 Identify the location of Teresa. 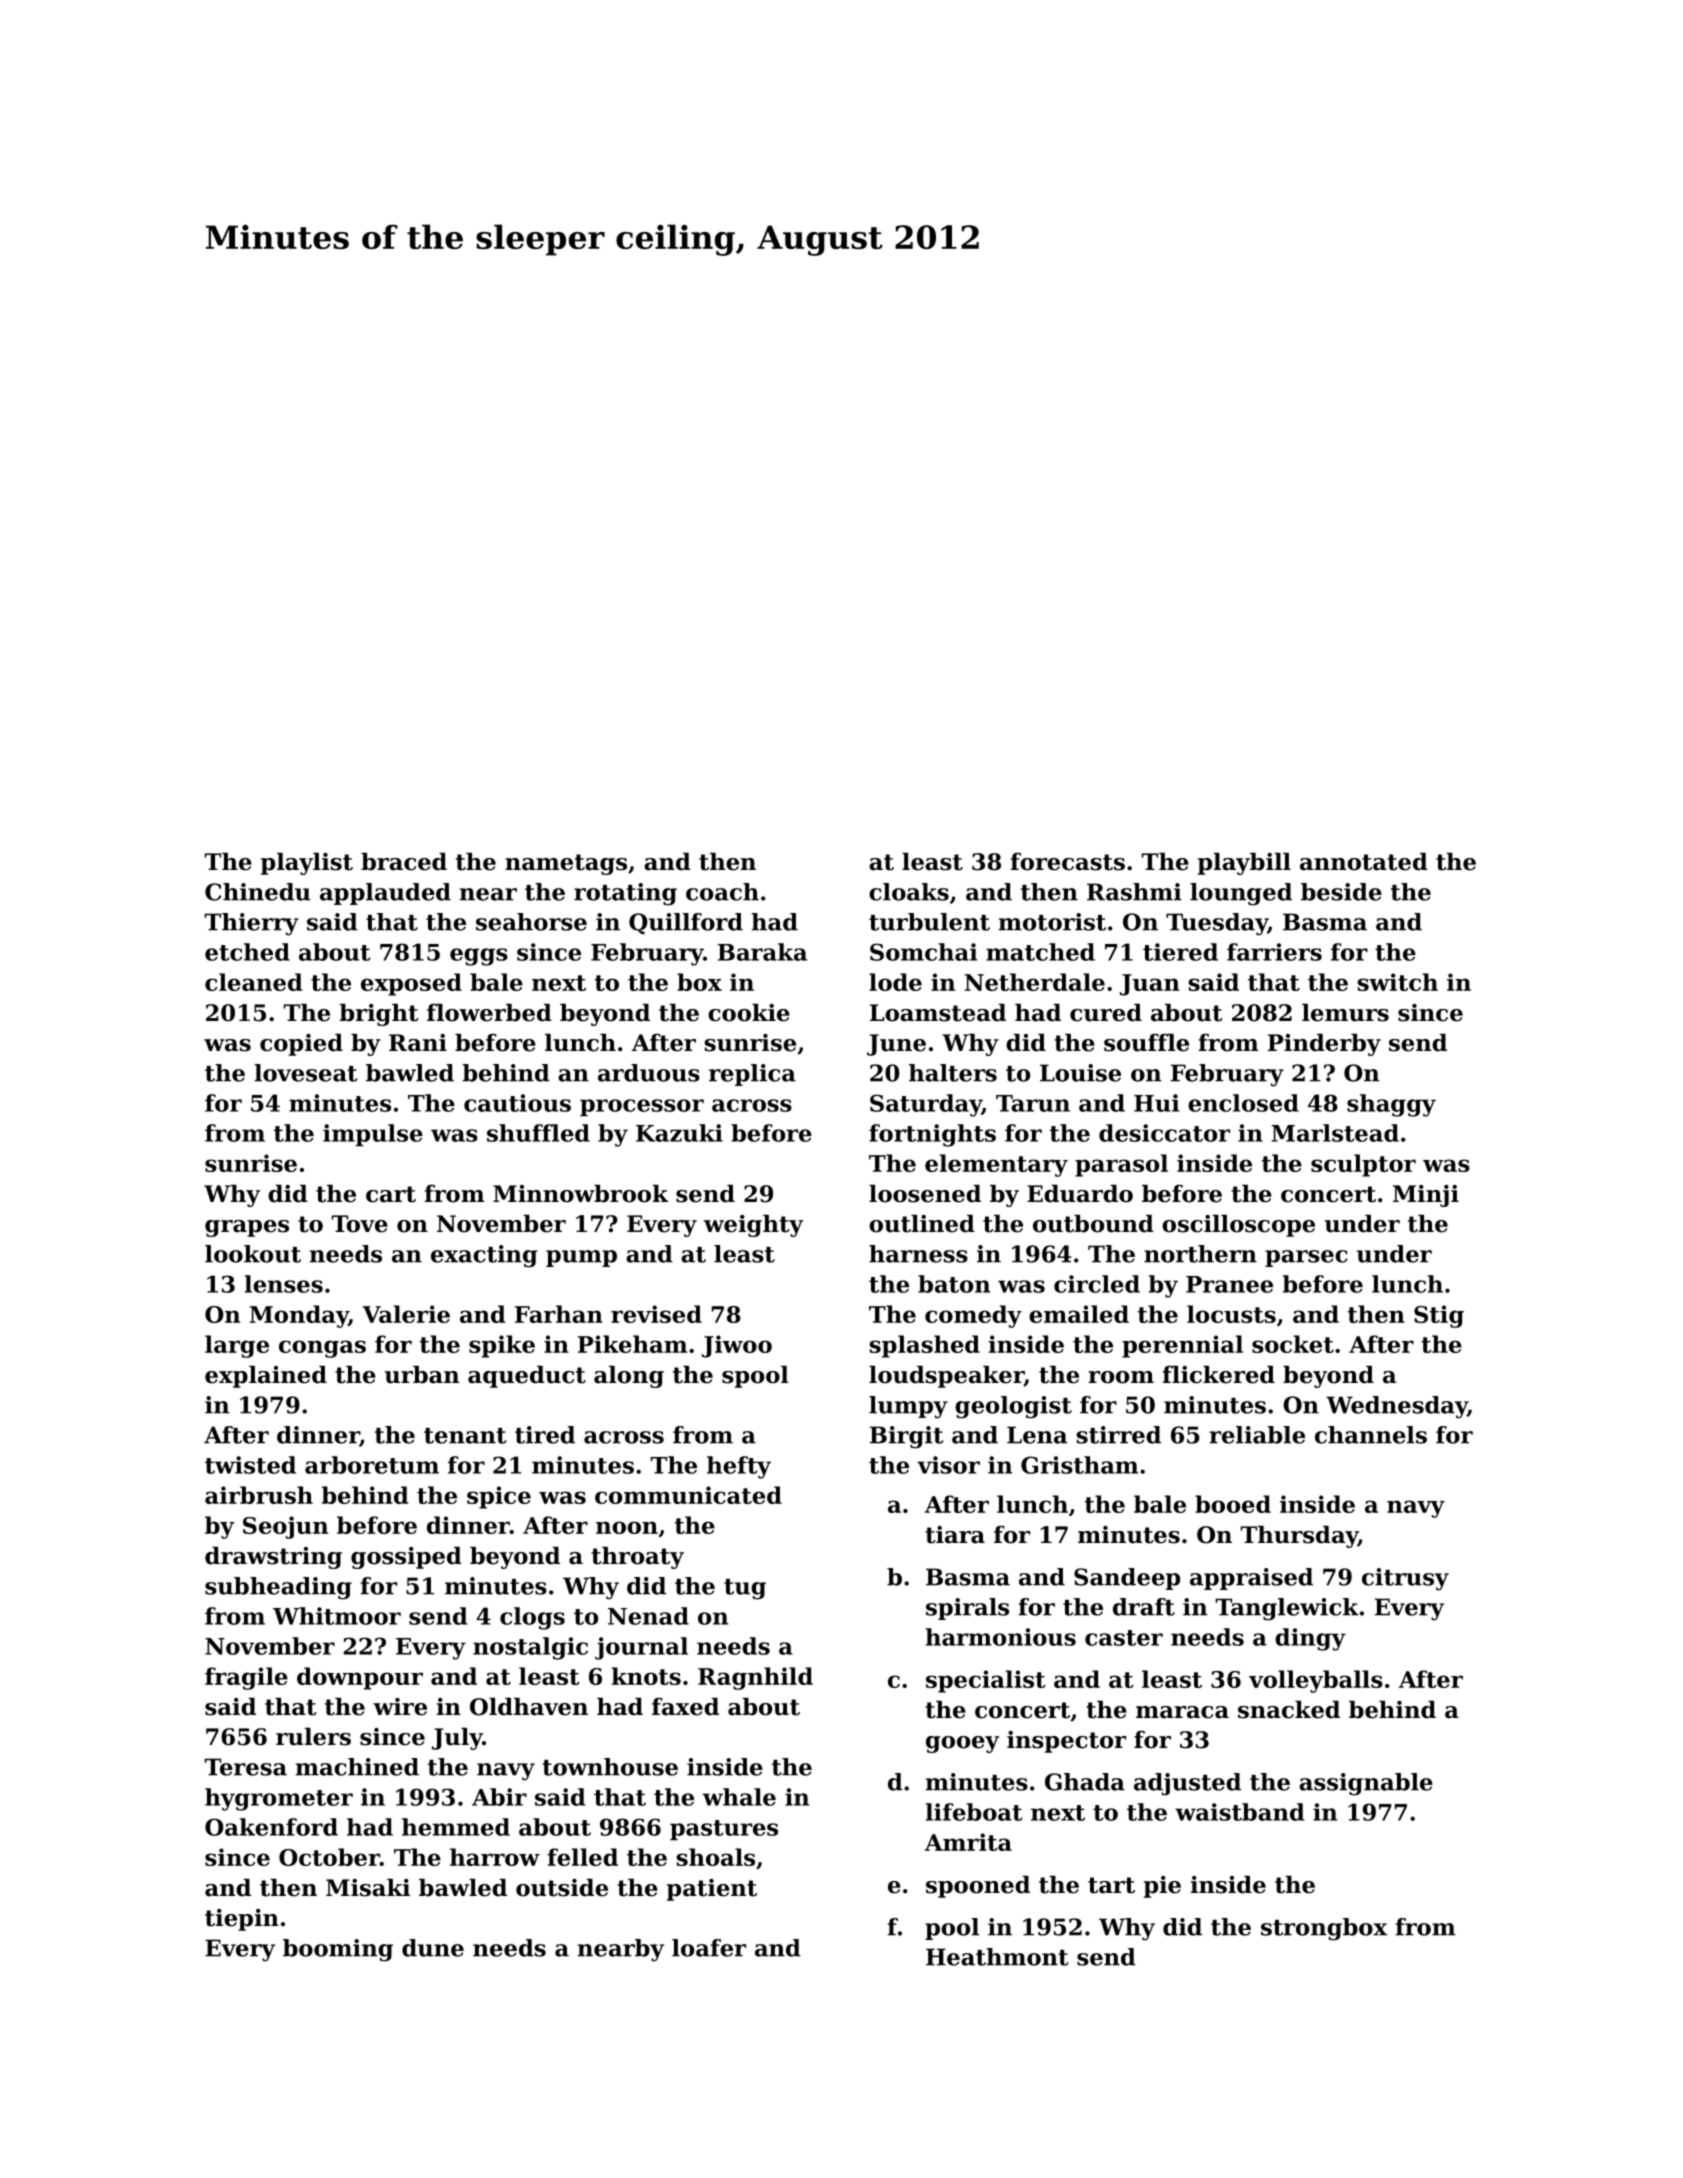
(246, 1767).
